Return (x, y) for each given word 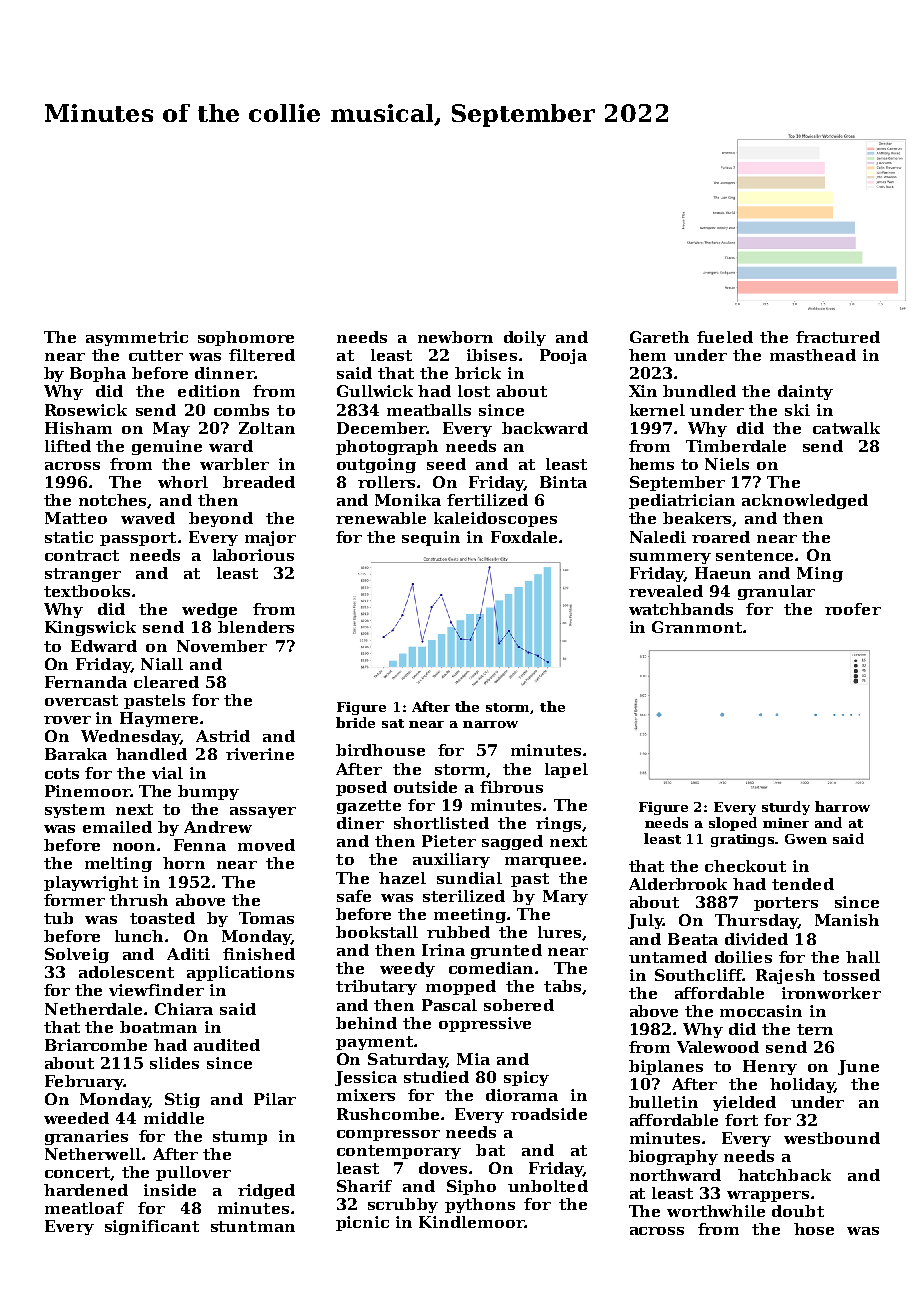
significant (152, 1227)
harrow (842, 806)
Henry (770, 1067)
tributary (376, 987)
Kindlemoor (471, 1222)
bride (355, 722)
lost (474, 391)
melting (118, 864)
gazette (369, 807)
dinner (224, 373)
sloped (733, 824)
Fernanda (86, 682)
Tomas (266, 918)
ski (797, 410)
